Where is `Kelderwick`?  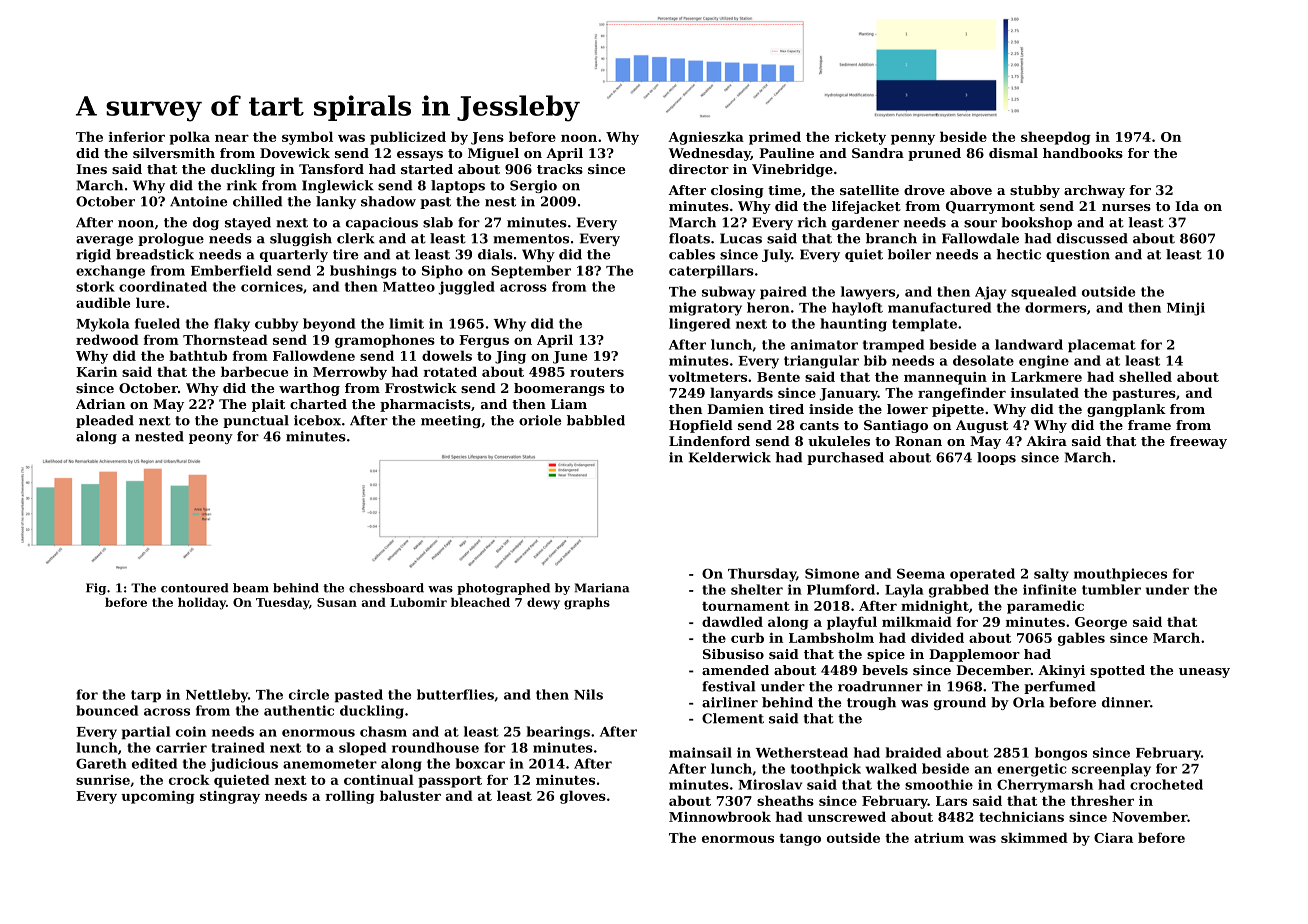
Kelderwick is located at coordinates (730, 457).
